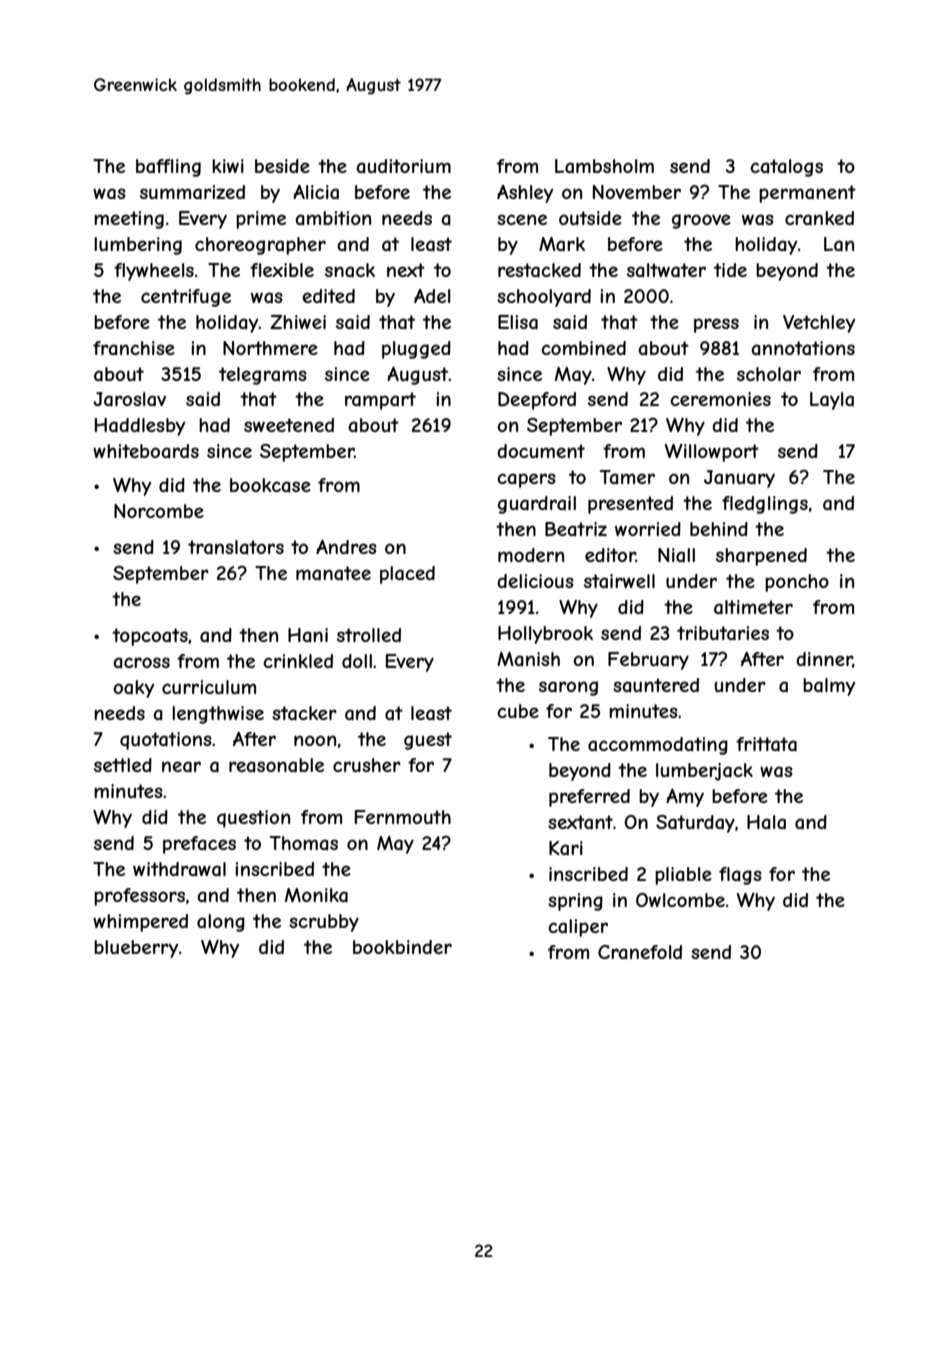  Describe the element at coordinates (402, 947) in the screenshot. I see `bookbinder` at that location.
